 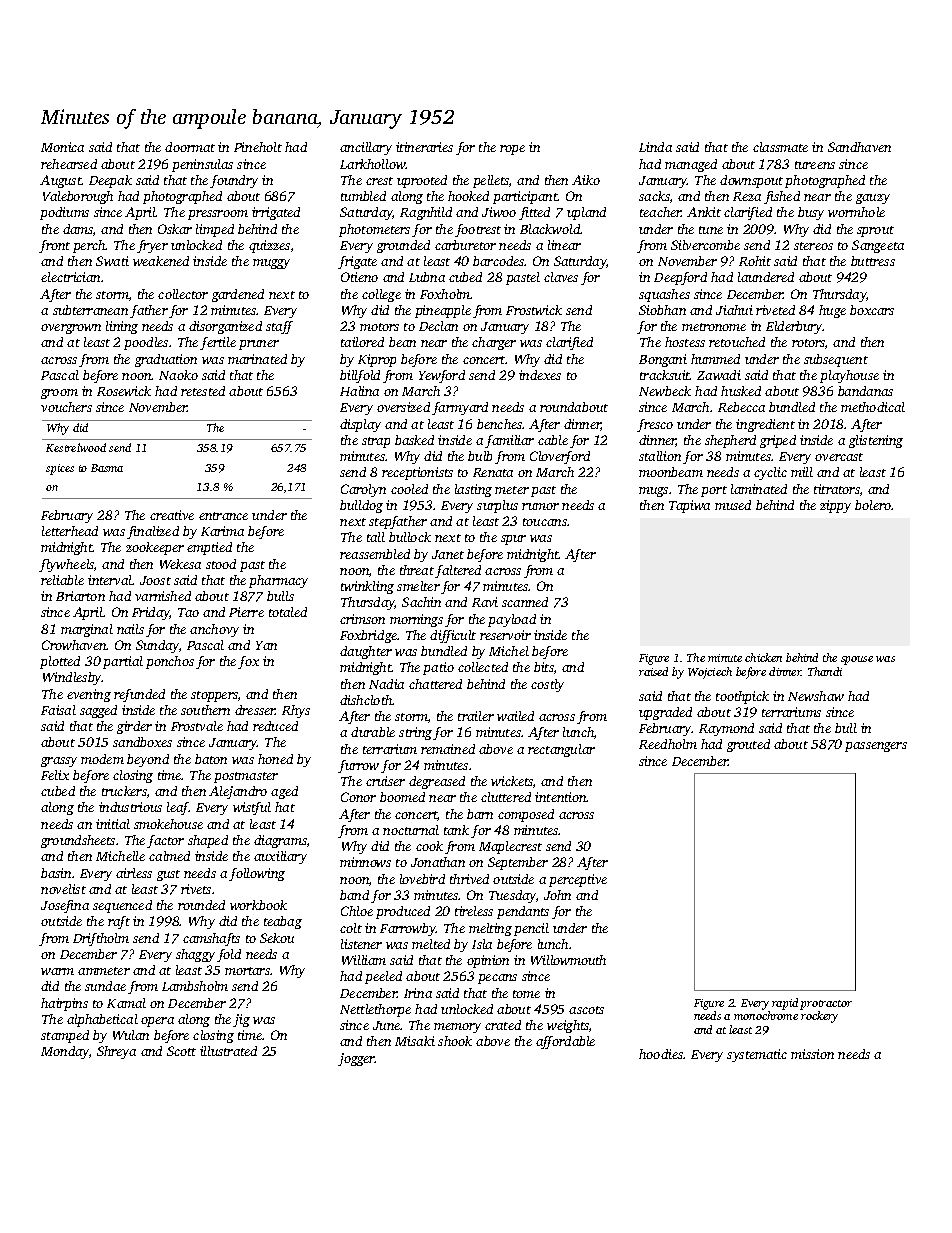 I want to click on Janet, so click(x=448, y=554).
